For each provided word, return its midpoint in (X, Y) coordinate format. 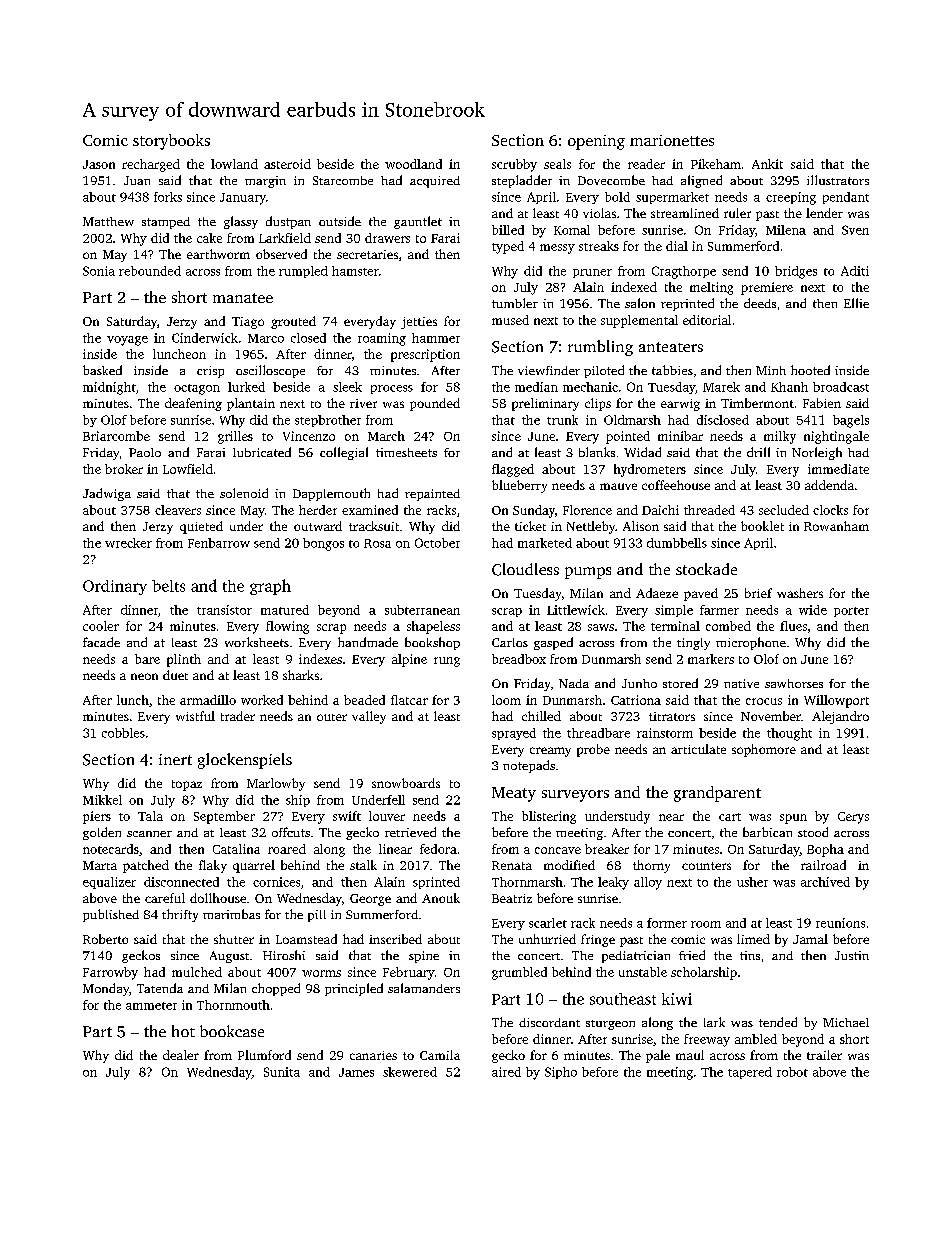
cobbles (123, 733)
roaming (382, 339)
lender (824, 213)
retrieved (410, 832)
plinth (184, 660)
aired (506, 1072)
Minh (771, 370)
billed (508, 230)
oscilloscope (270, 371)
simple (674, 611)
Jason (99, 164)
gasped (553, 643)
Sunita (282, 1072)
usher (752, 882)
